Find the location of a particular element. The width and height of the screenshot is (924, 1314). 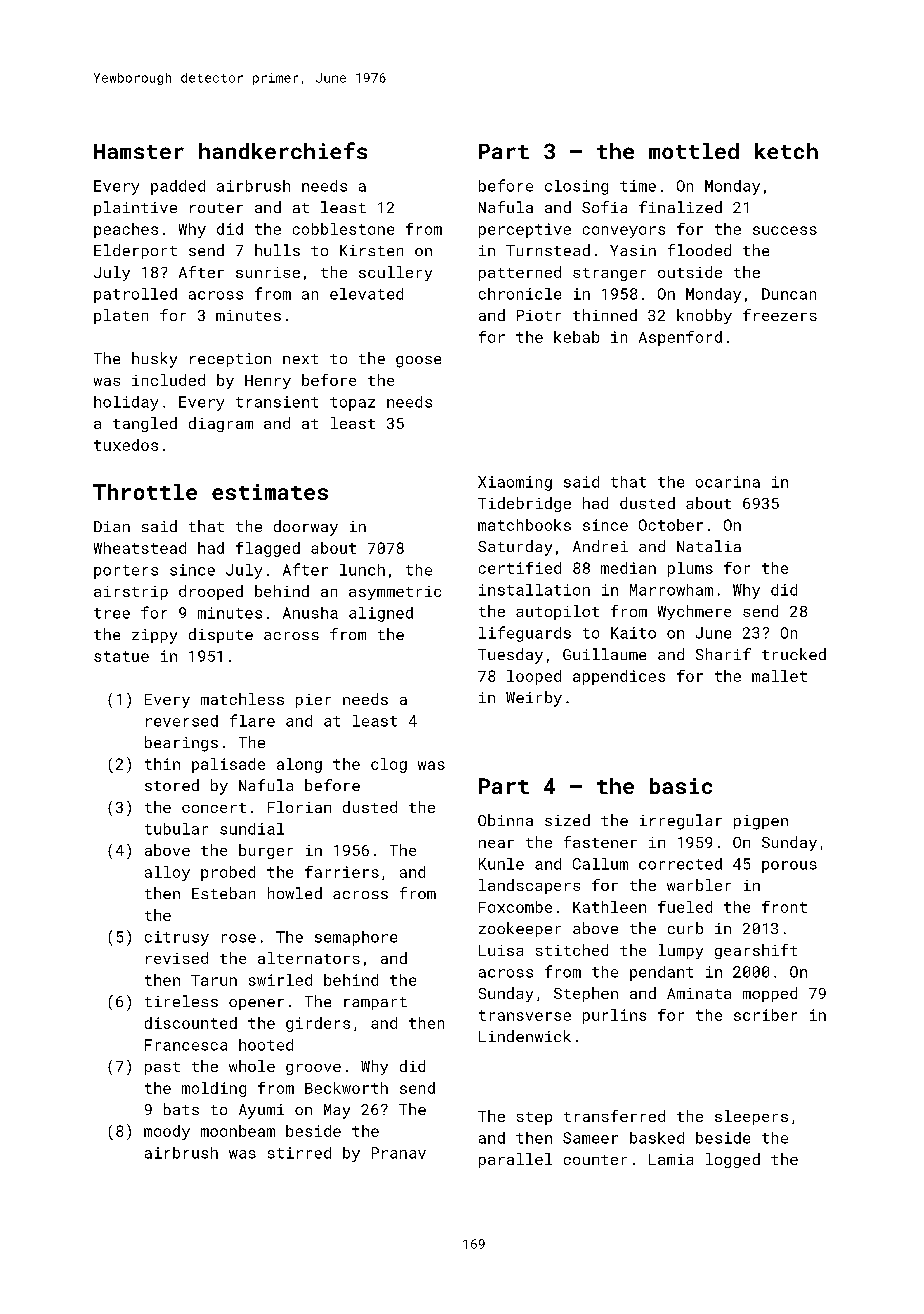

Wheatstead is located at coordinates (140, 548).
